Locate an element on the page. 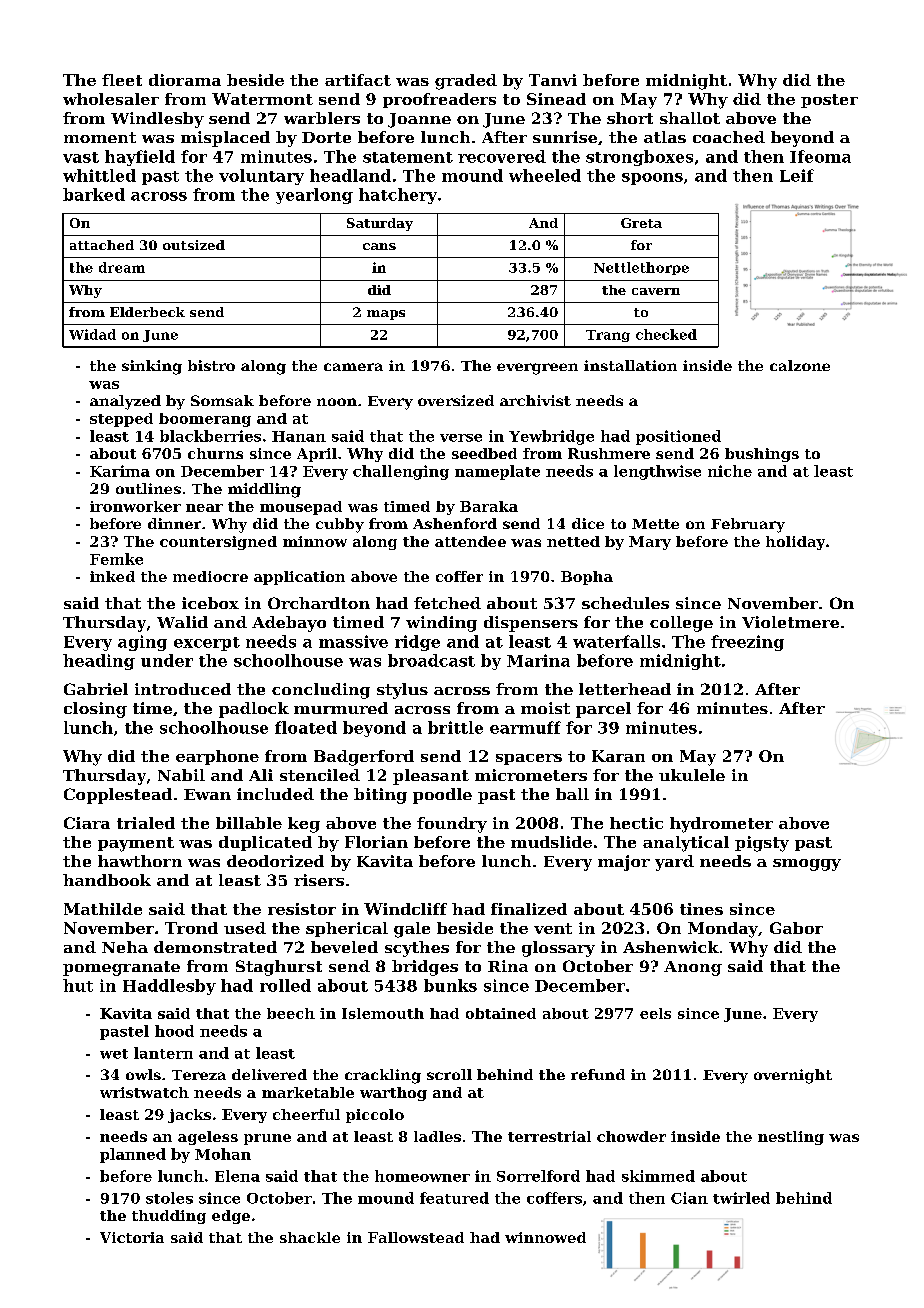 The height and width of the page is (1308, 924). beech is located at coordinates (291, 1013).
